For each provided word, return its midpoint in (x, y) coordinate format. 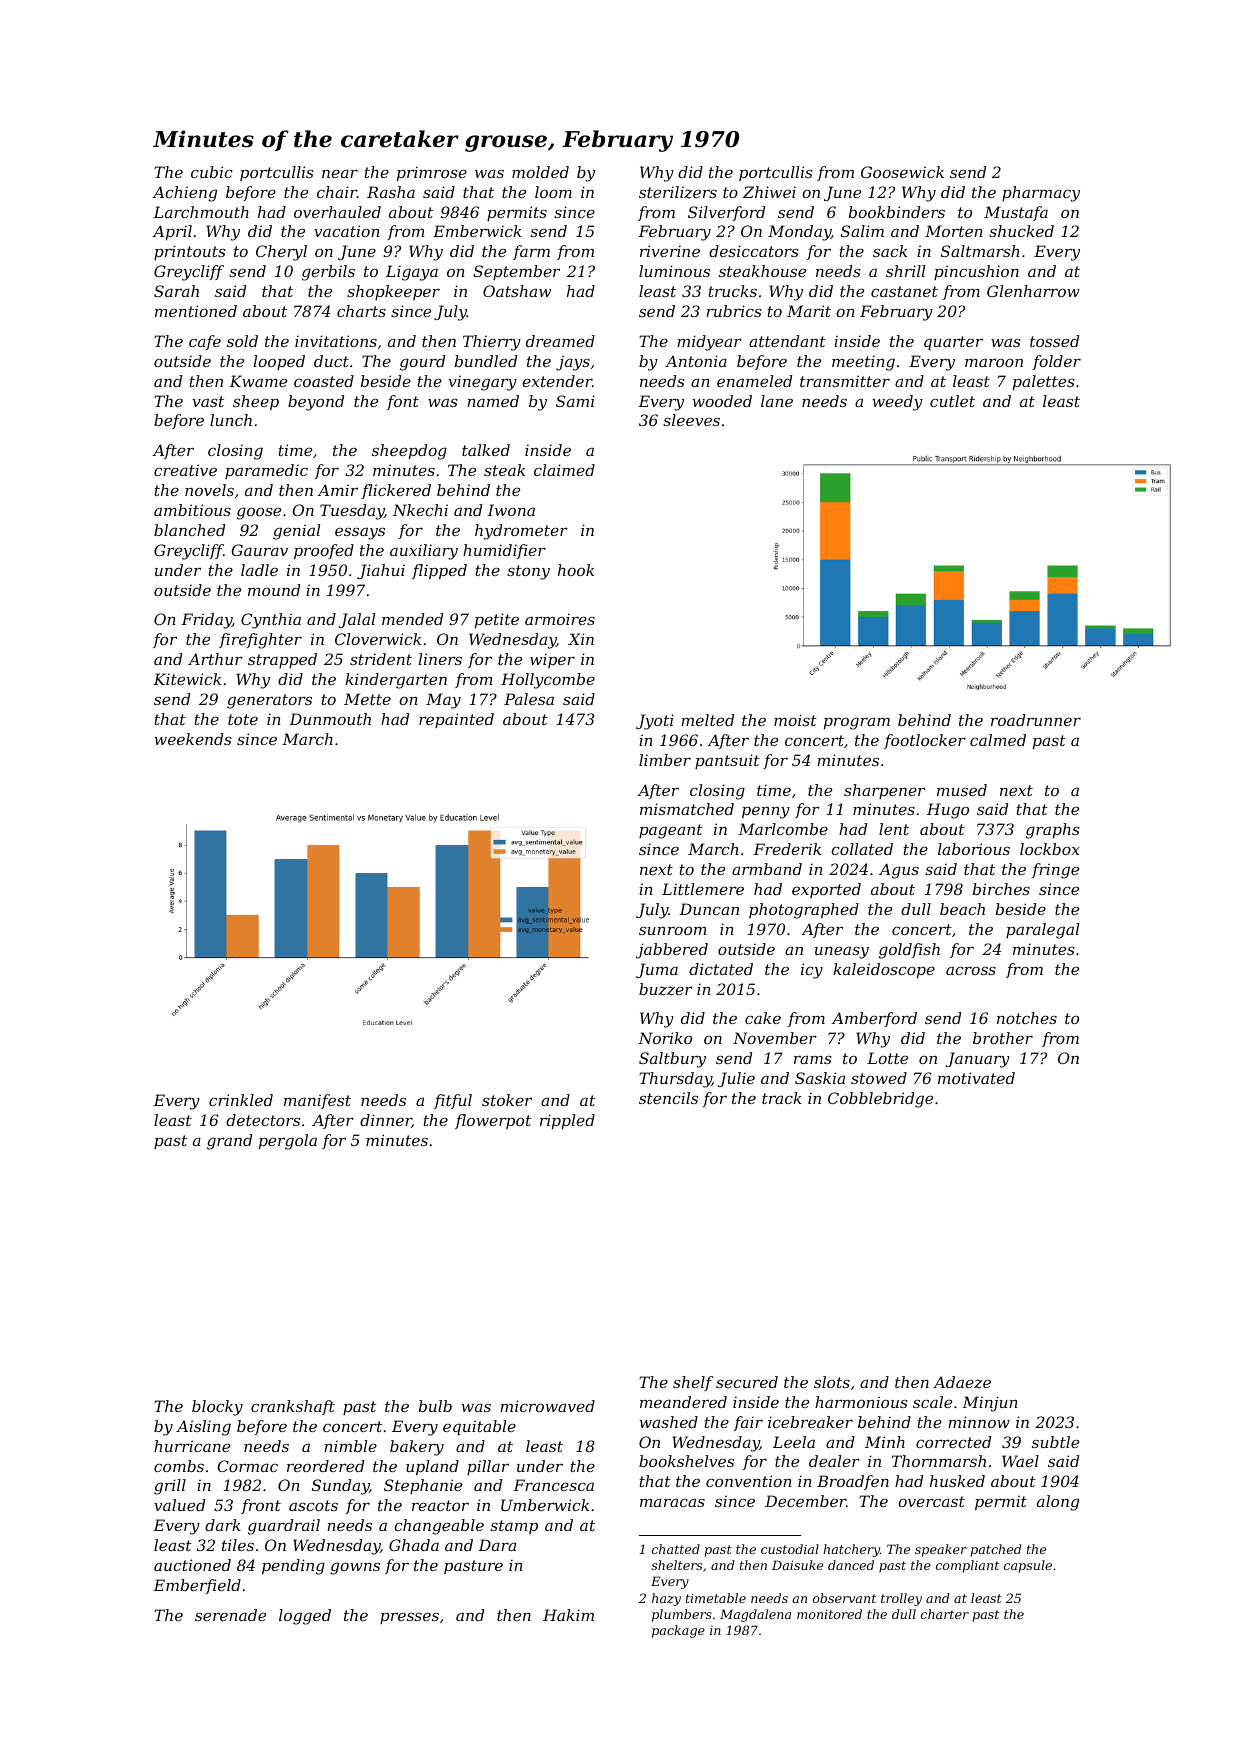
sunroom (673, 930)
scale (932, 1402)
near (340, 173)
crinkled (241, 1100)
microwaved (547, 1406)
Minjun (990, 1404)
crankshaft (293, 1407)
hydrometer (521, 532)
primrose (432, 173)
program (857, 723)
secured (747, 1382)
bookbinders (897, 212)
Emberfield (197, 1586)
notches (1027, 1018)
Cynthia (271, 621)
